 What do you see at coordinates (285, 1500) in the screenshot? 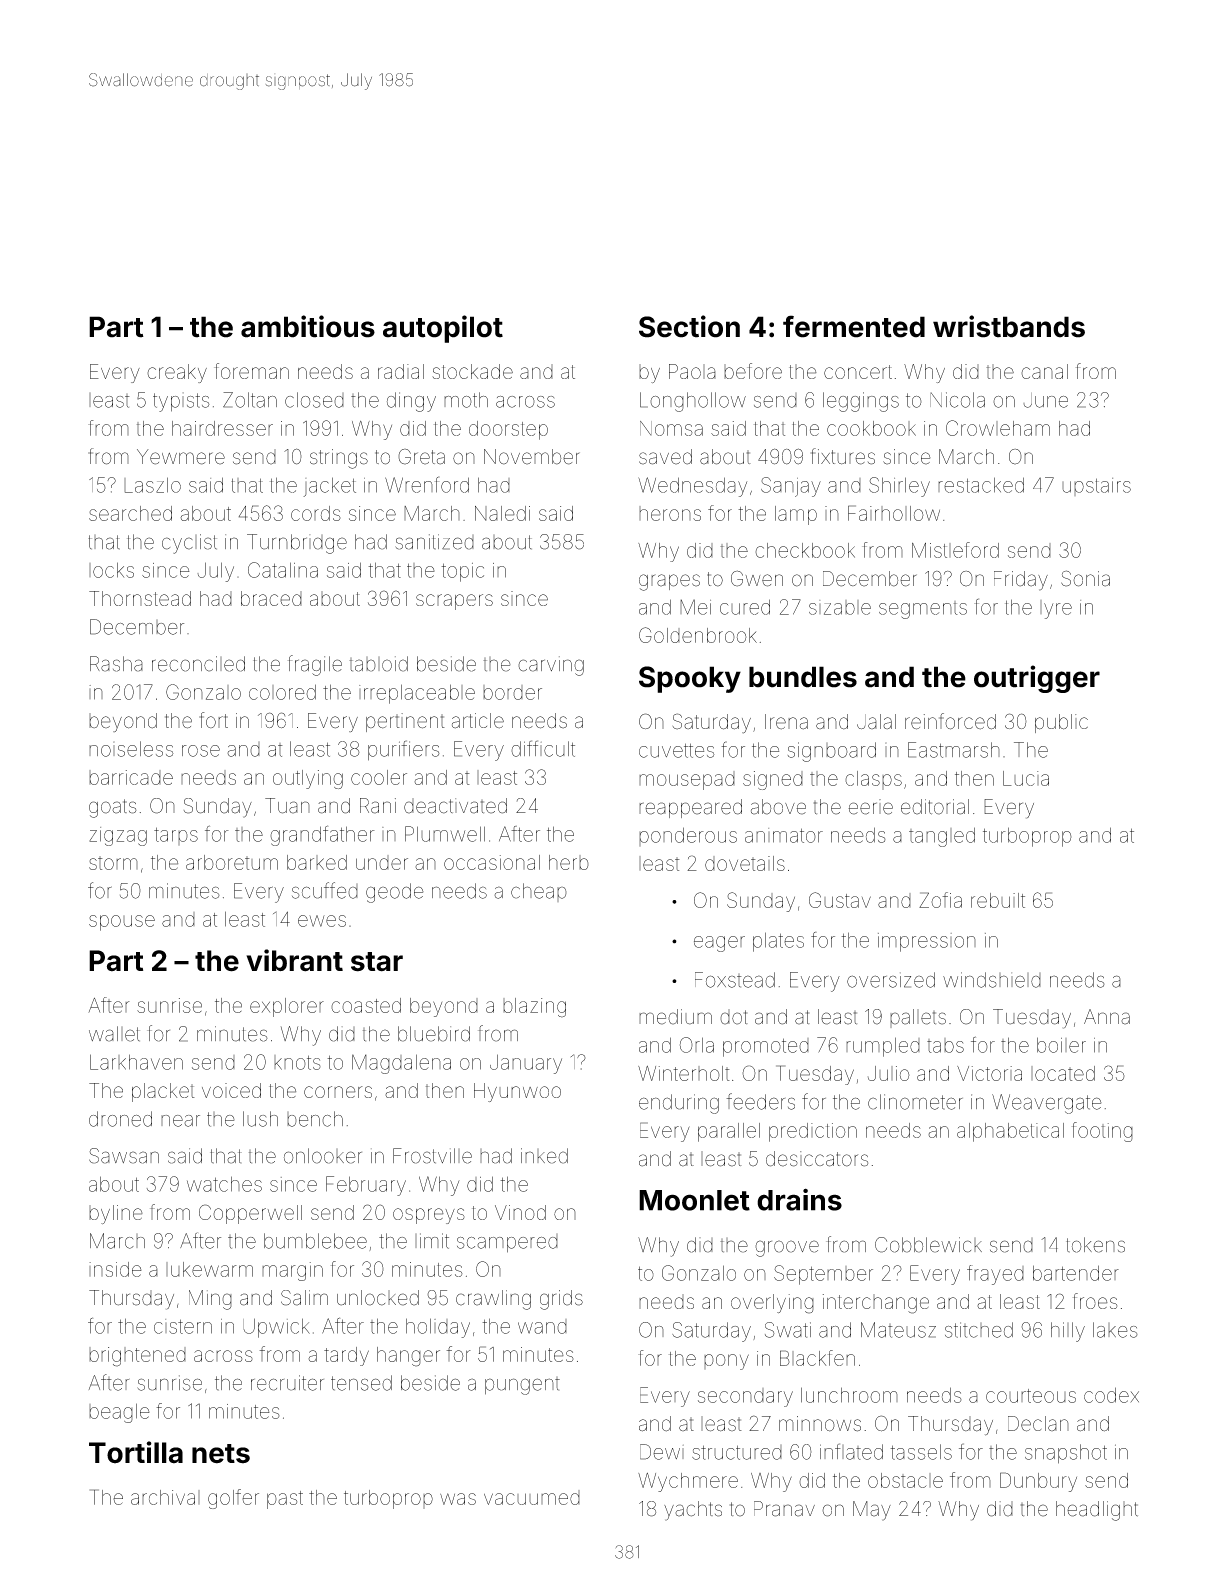
I see `past` at bounding box center [285, 1500].
